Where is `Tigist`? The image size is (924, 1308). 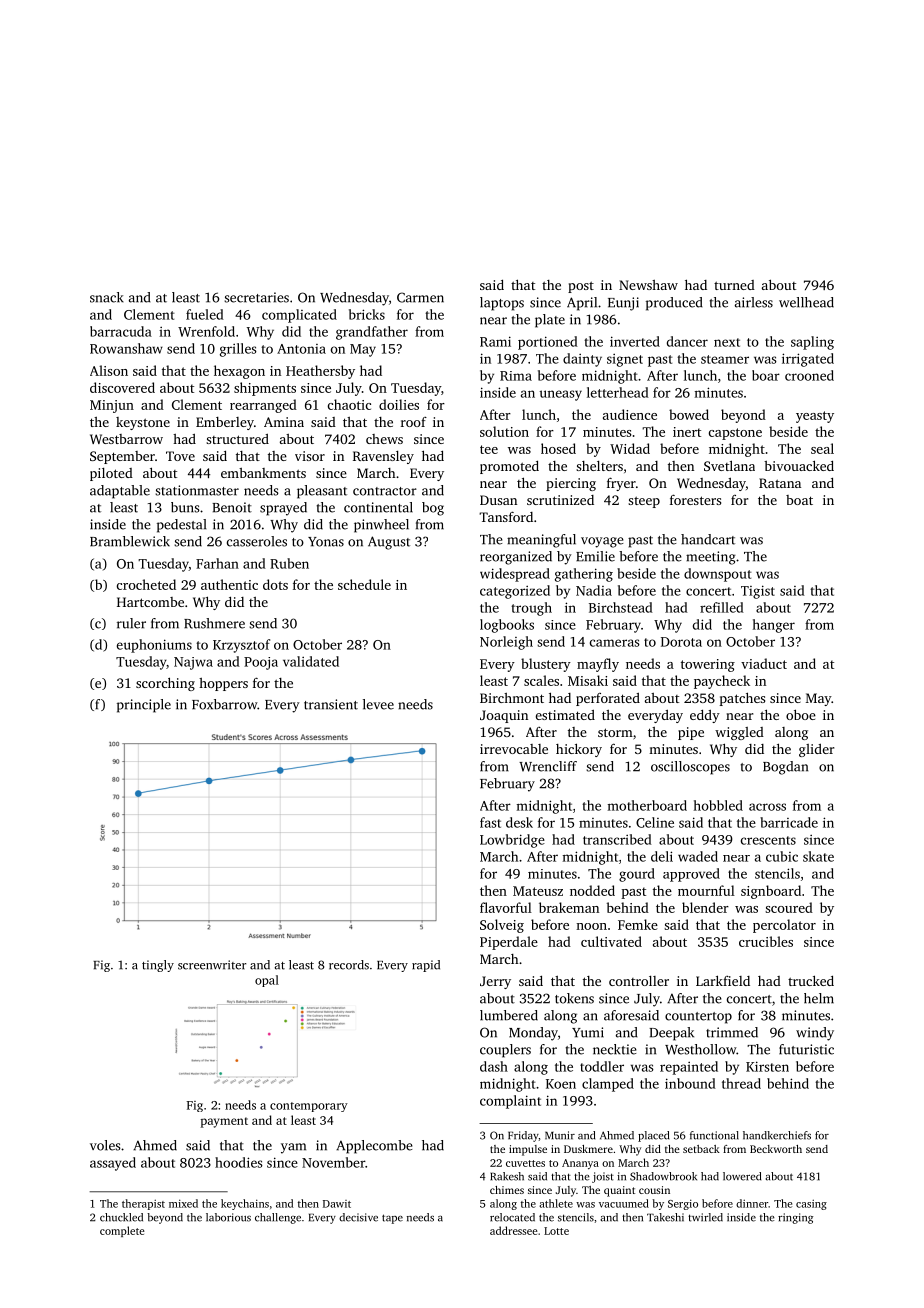
Tigist is located at coordinates (758, 592).
